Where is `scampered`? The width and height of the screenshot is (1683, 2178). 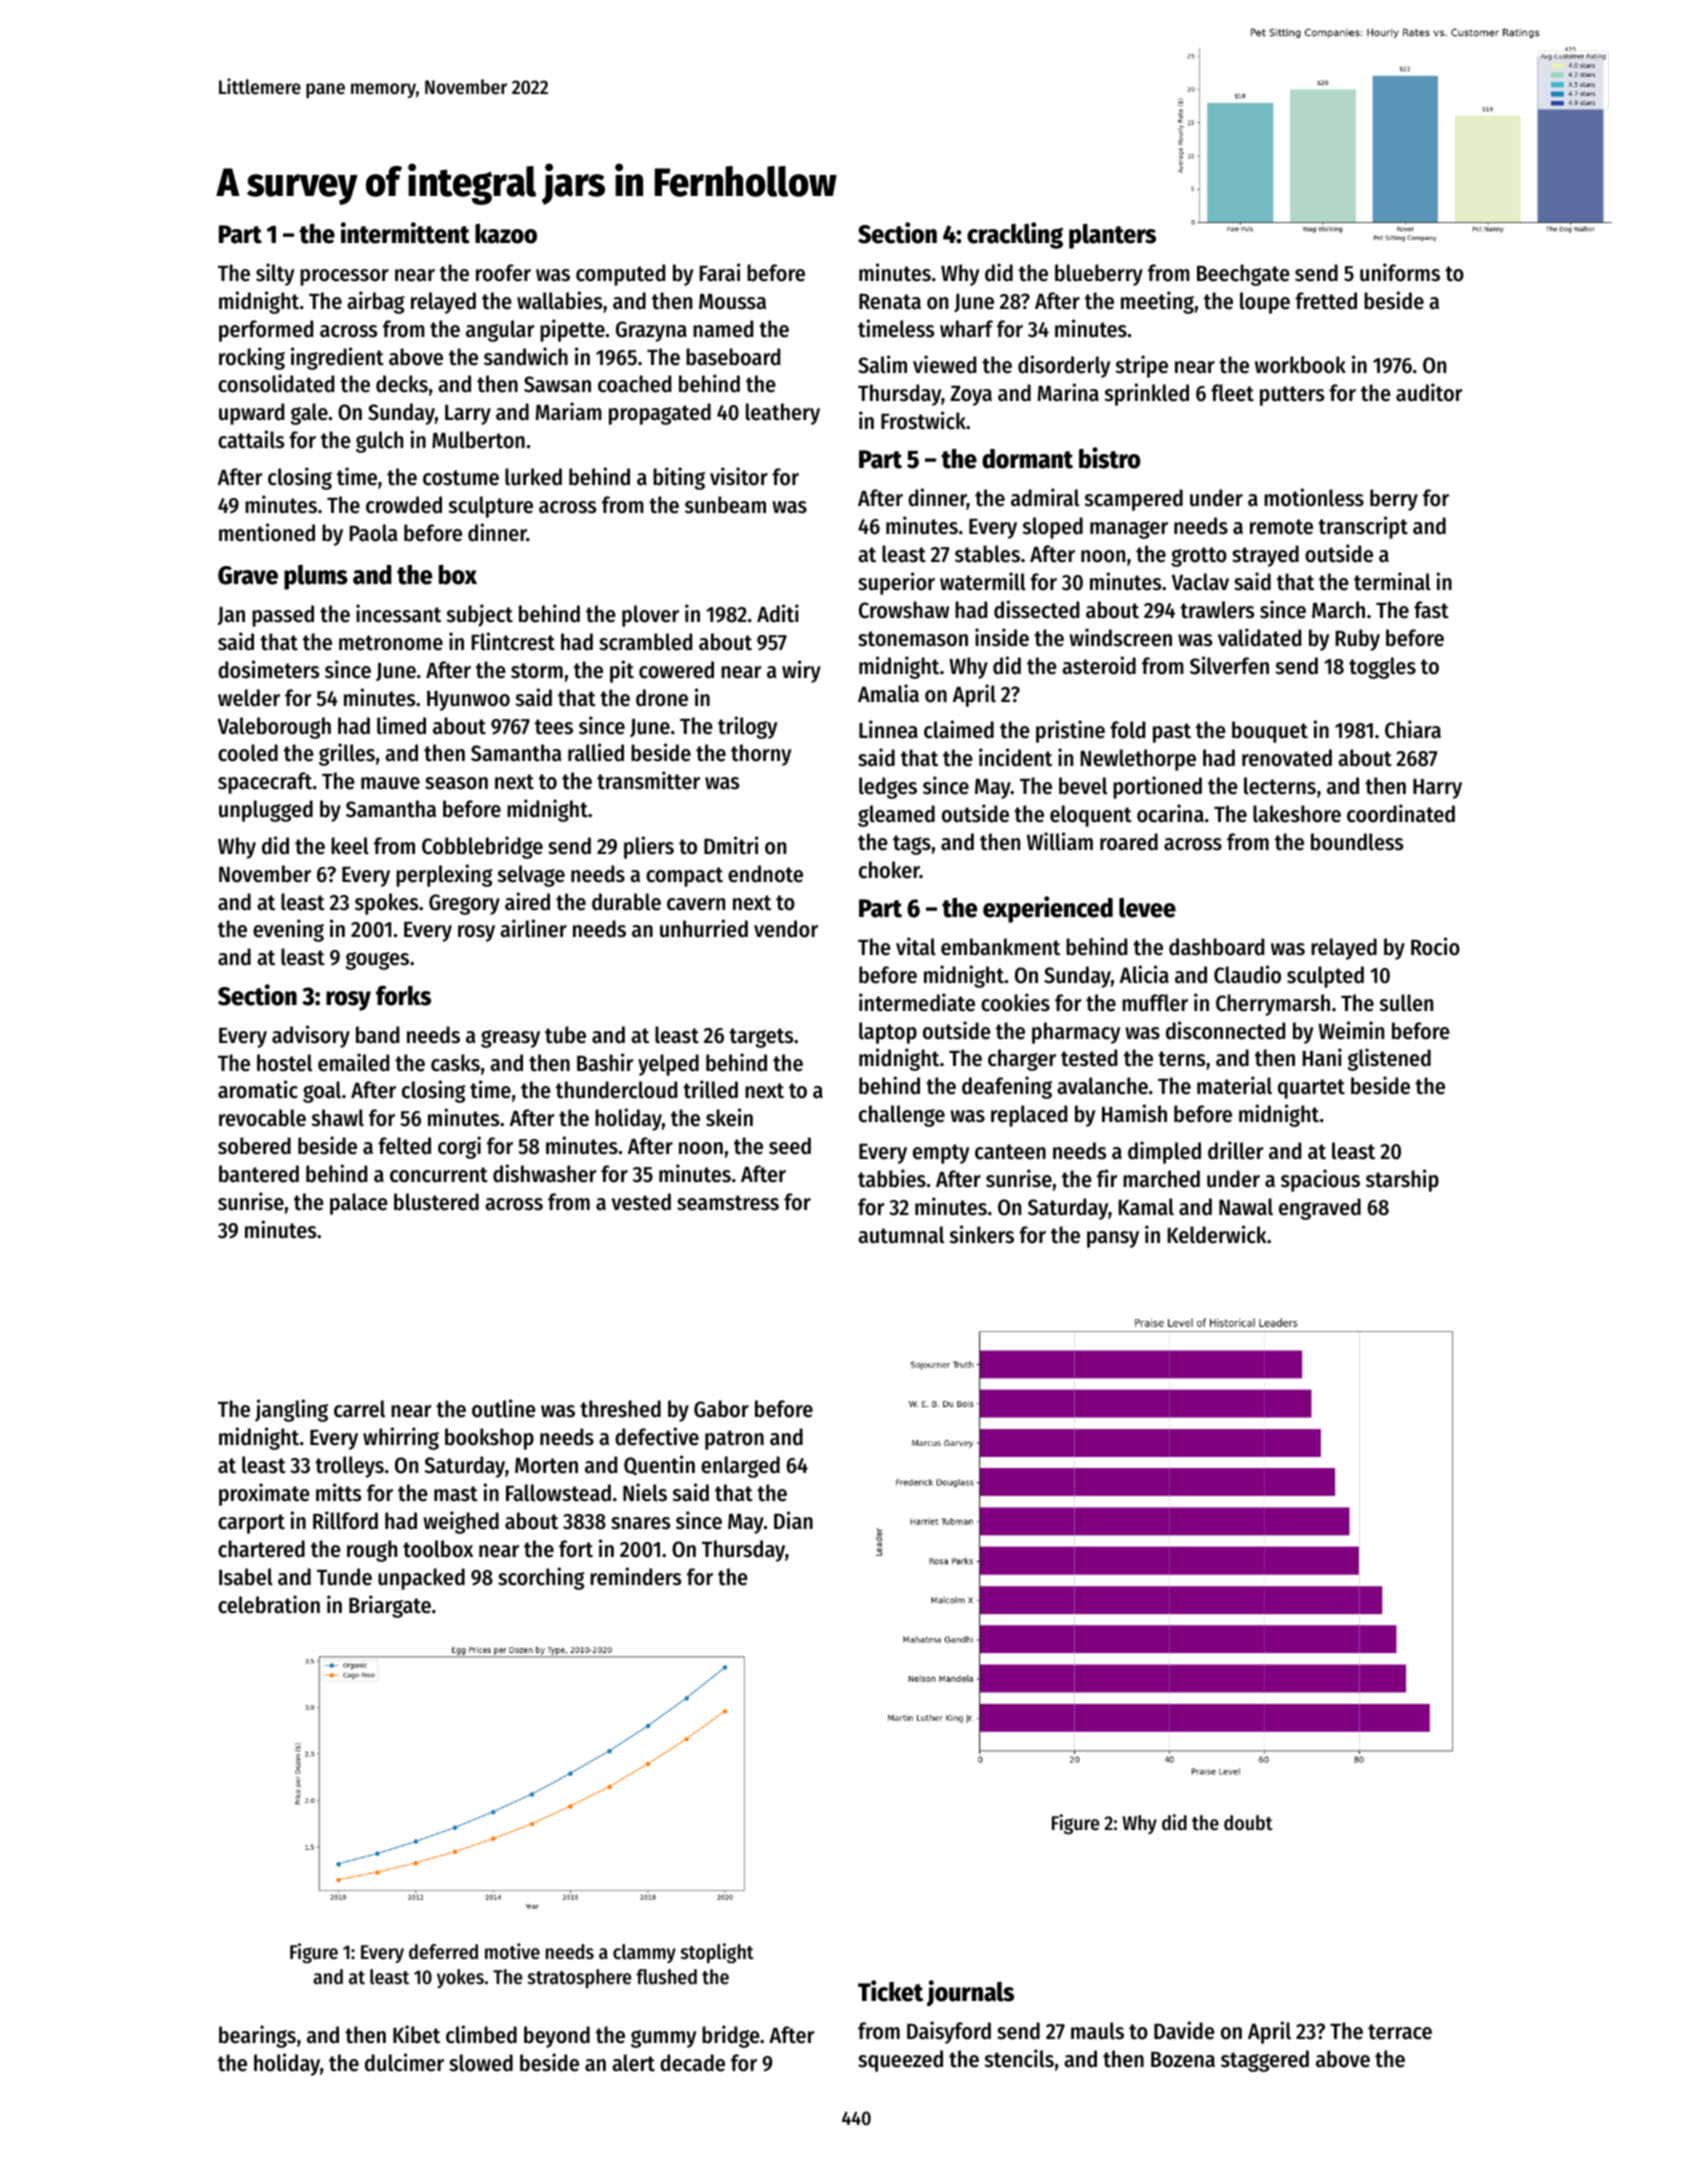
scampered is located at coordinates (1134, 500).
